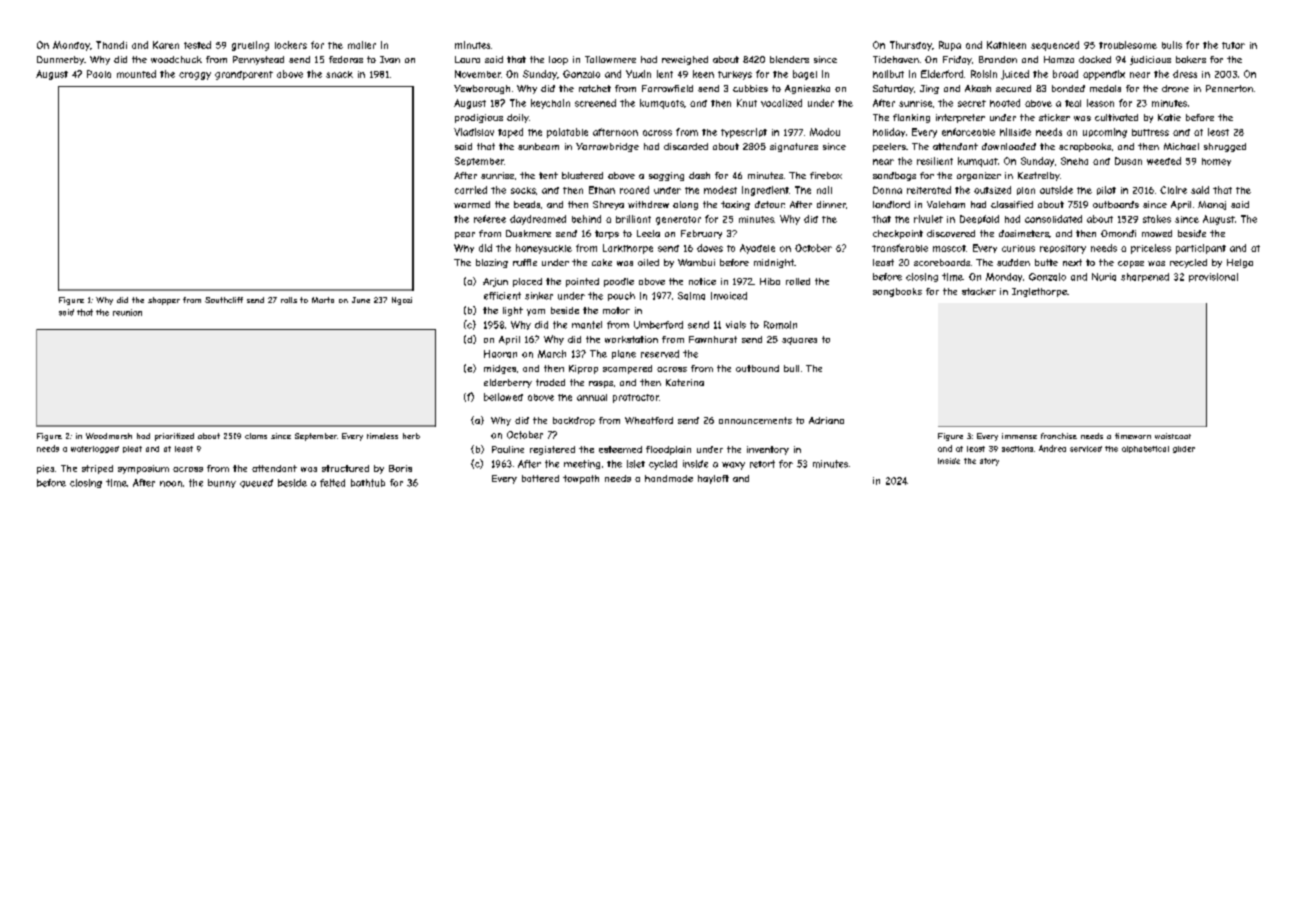 The width and height of the screenshot is (1308, 924). What do you see at coordinates (1225, 147) in the screenshot?
I see `shrugged` at bounding box center [1225, 147].
